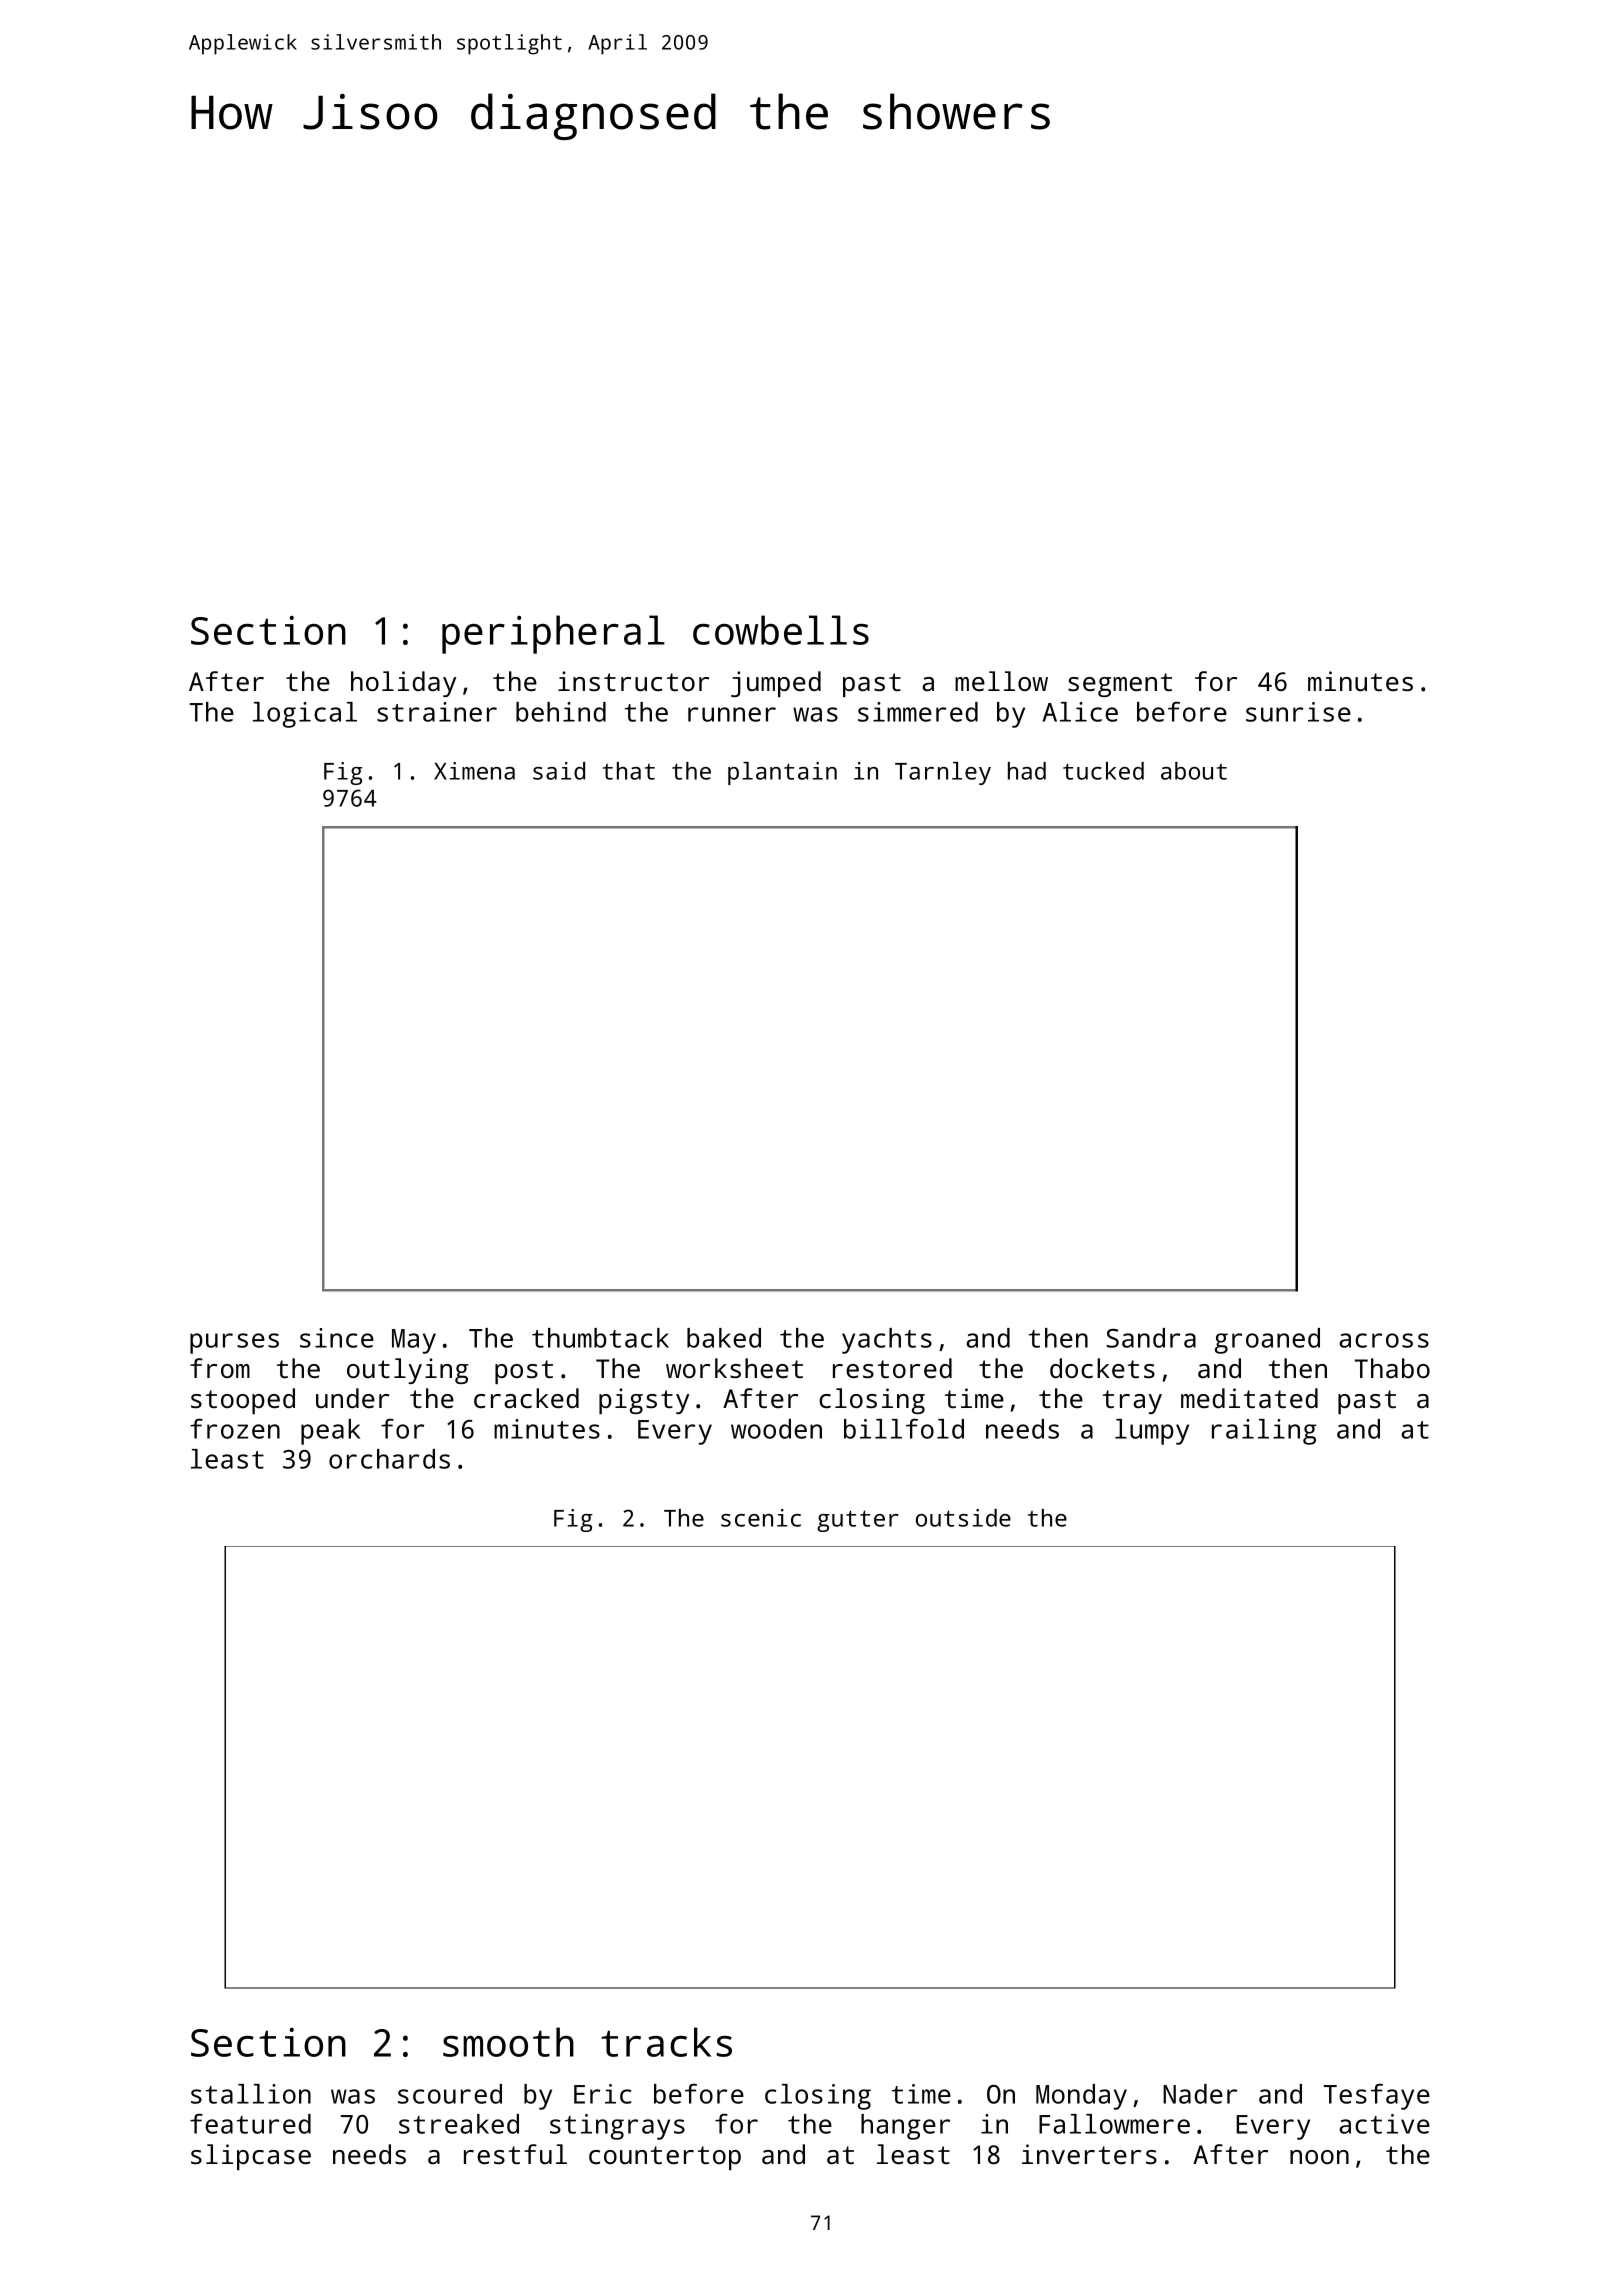 The width and height of the screenshot is (1620, 2292). I want to click on about, so click(1194, 771).
